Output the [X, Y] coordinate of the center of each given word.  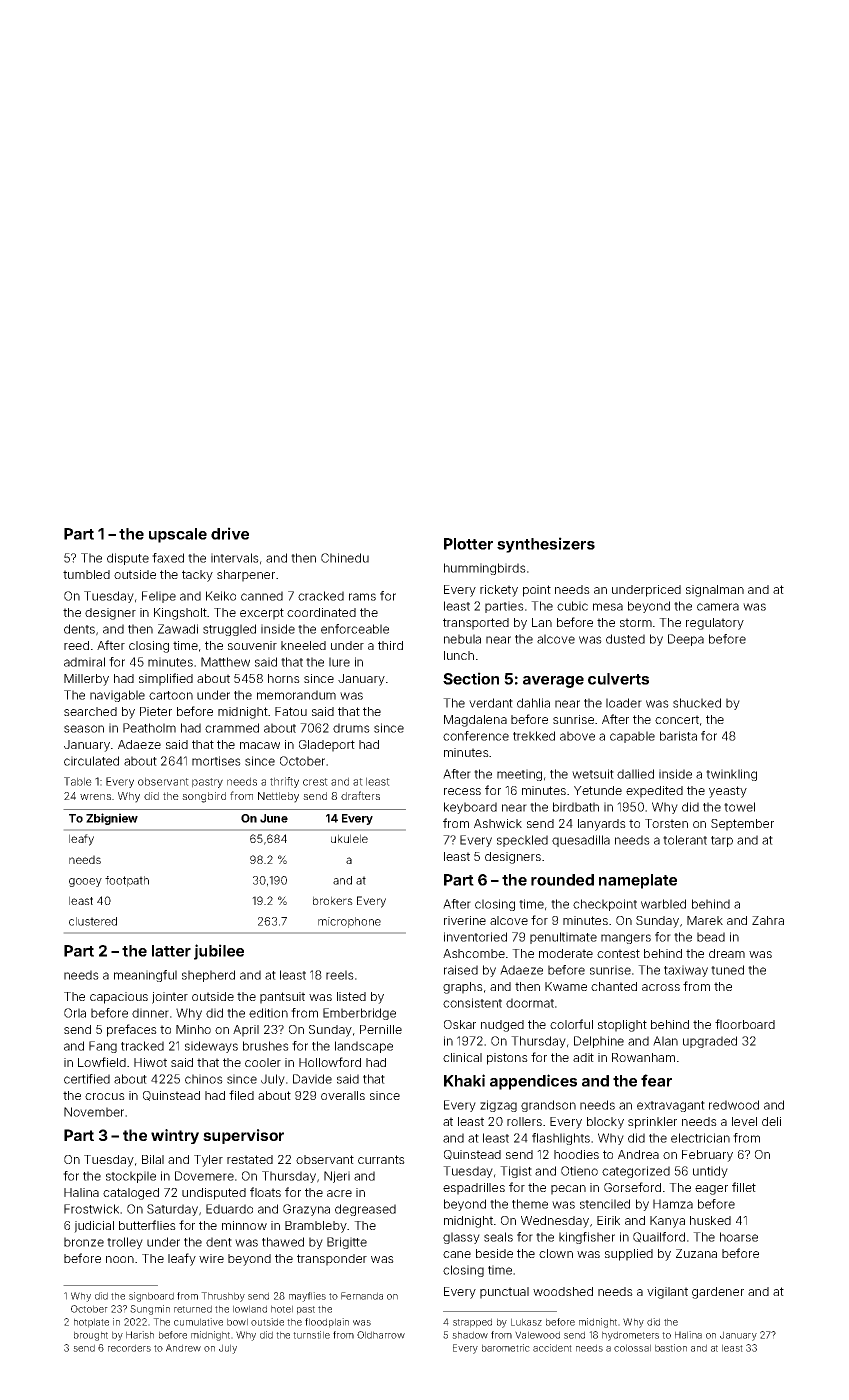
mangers [626, 939]
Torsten [666, 823]
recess [462, 791]
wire [211, 1258]
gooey [85, 882]
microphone [349, 922]
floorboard [745, 1024]
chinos [204, 1079]
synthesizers [546, 545]
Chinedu [345, 558]
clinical [462, 1057]
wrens [95, 797]
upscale [178, 535]
